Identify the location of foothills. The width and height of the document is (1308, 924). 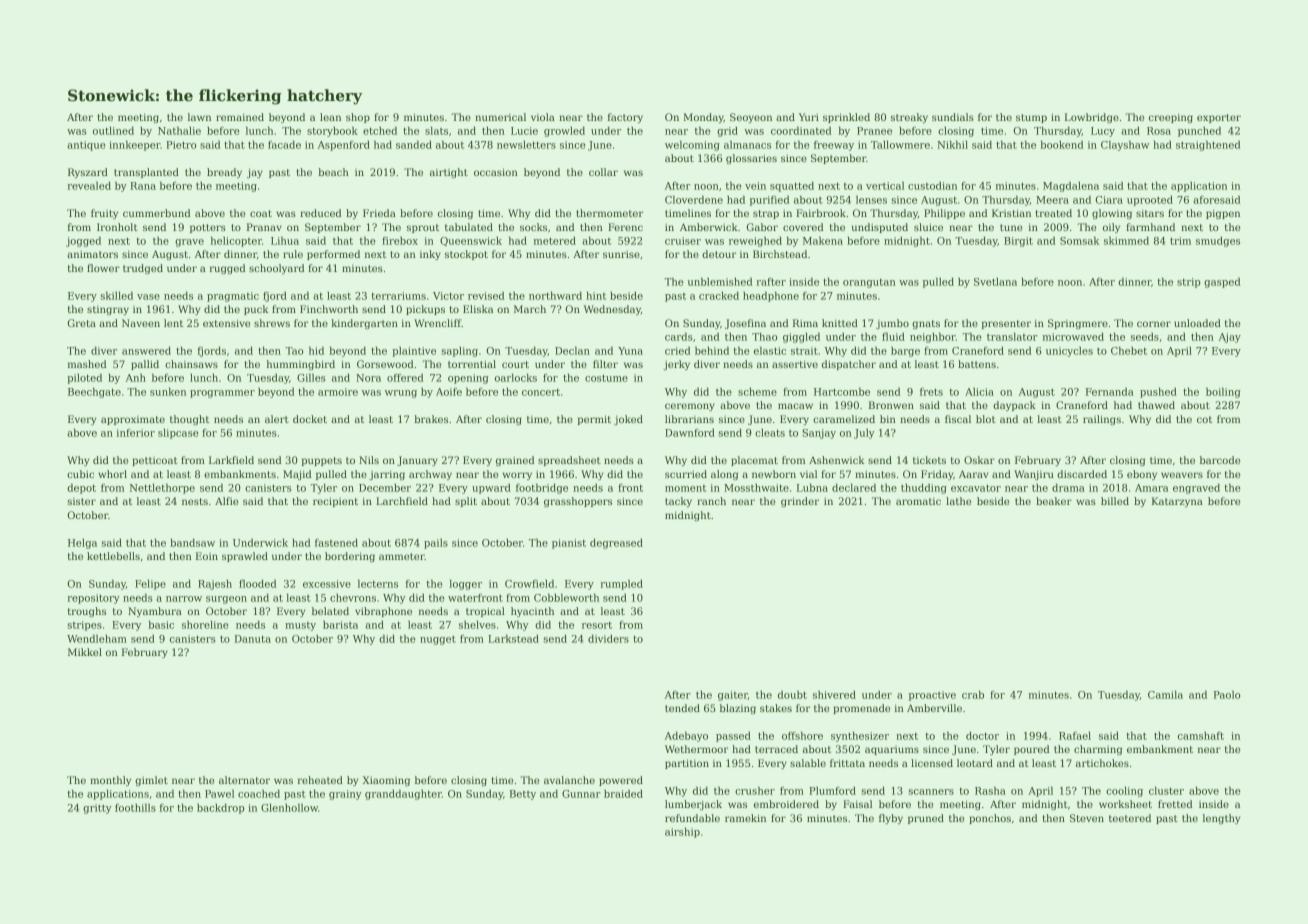
(135, 808).
